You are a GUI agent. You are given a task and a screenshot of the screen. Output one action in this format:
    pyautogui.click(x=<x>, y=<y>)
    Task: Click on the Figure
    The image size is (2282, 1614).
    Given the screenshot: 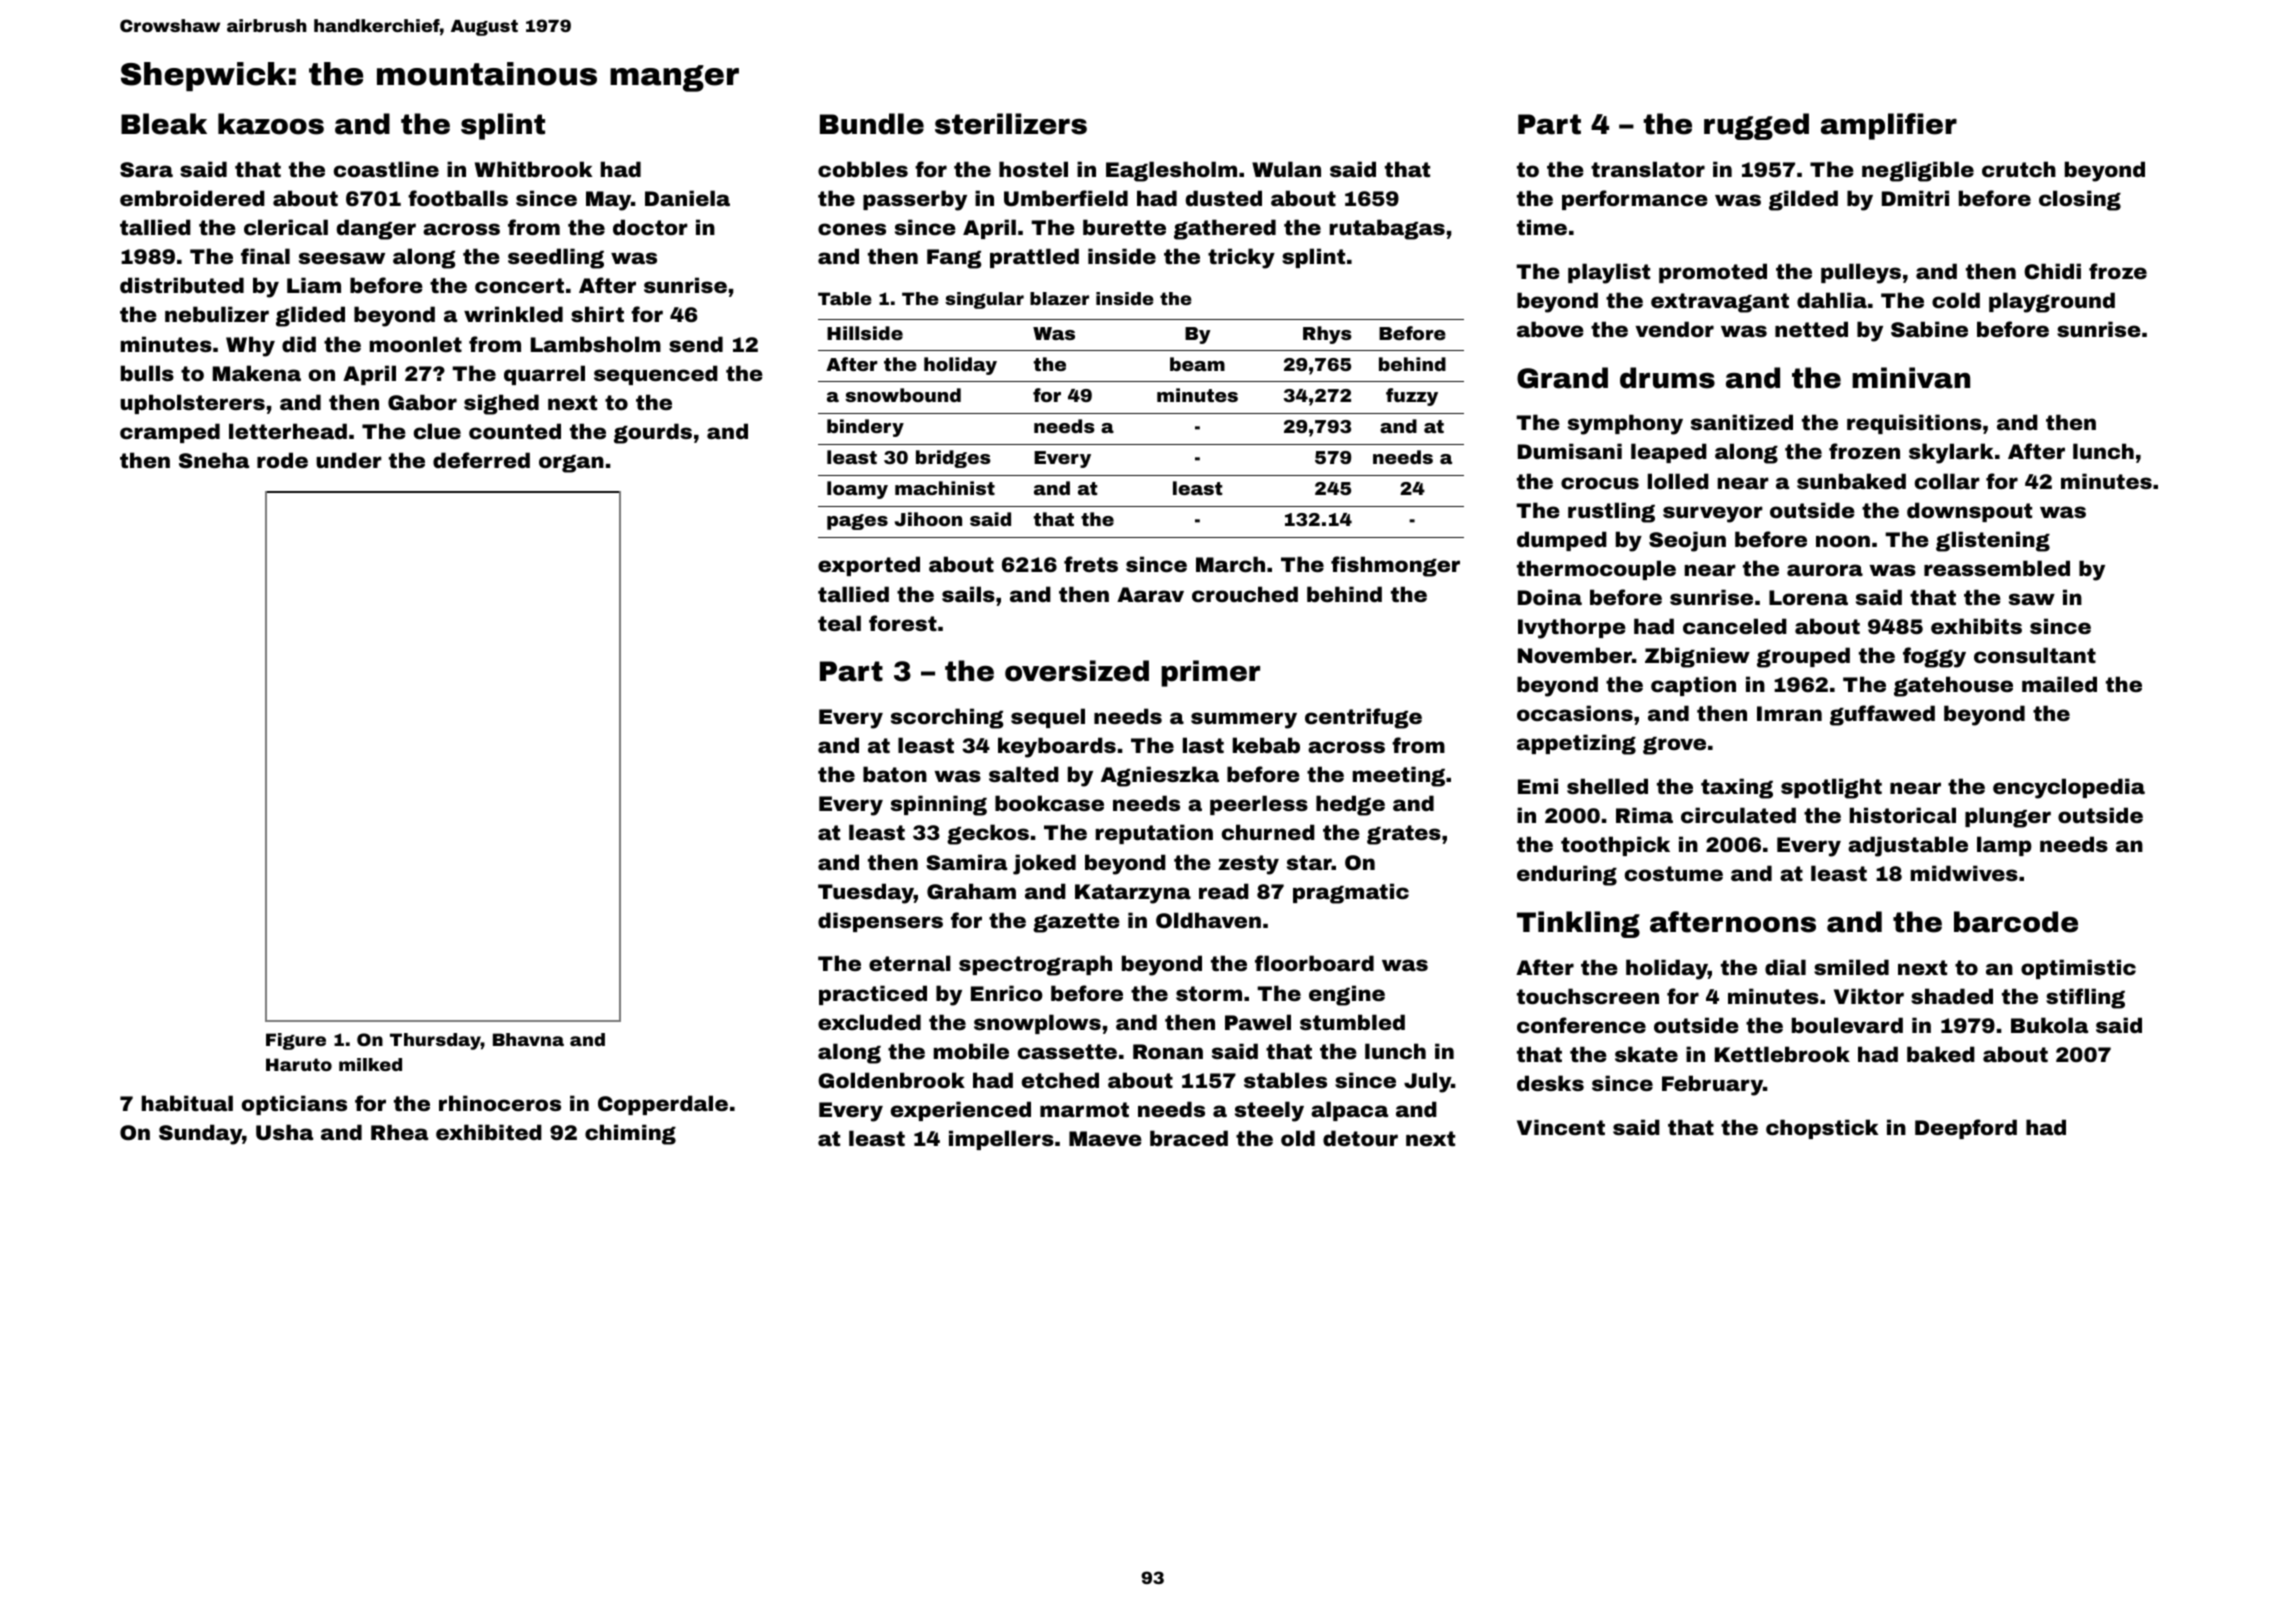 What is the action you would take?
    pyautogui.click(x=296, y=1041)
